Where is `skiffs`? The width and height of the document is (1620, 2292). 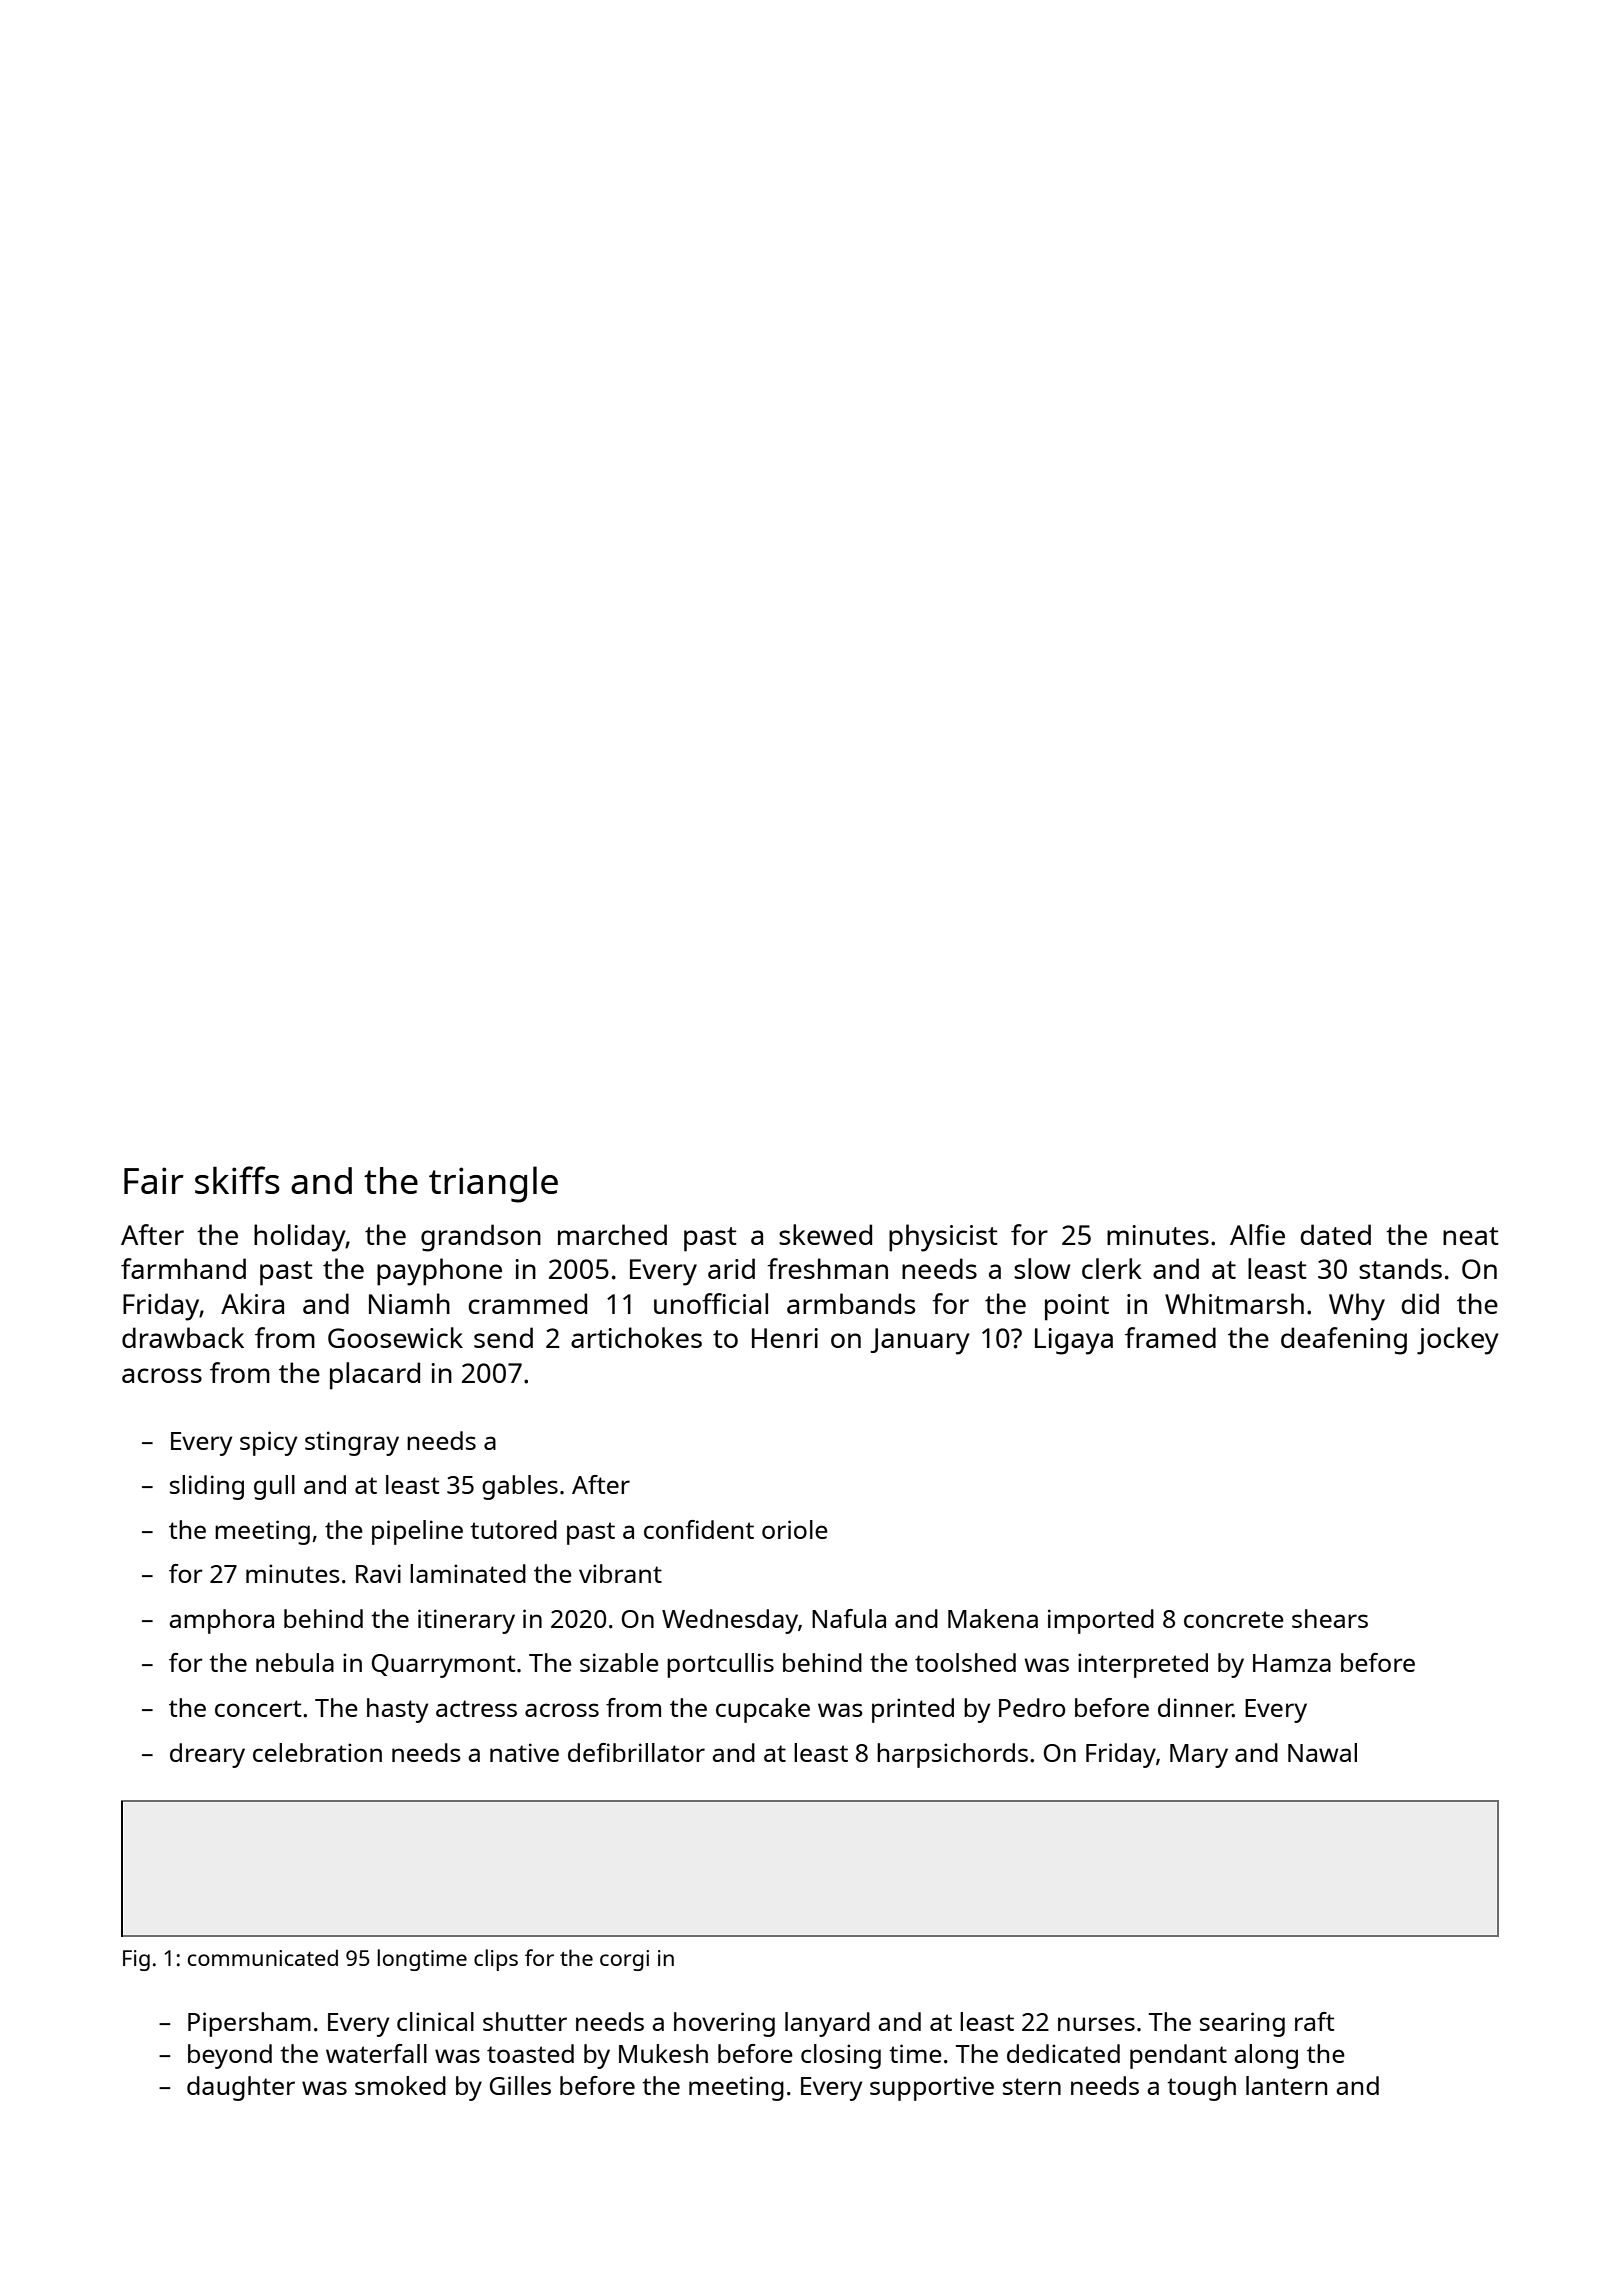 skiffs is located at coordinates (237, 1180).
